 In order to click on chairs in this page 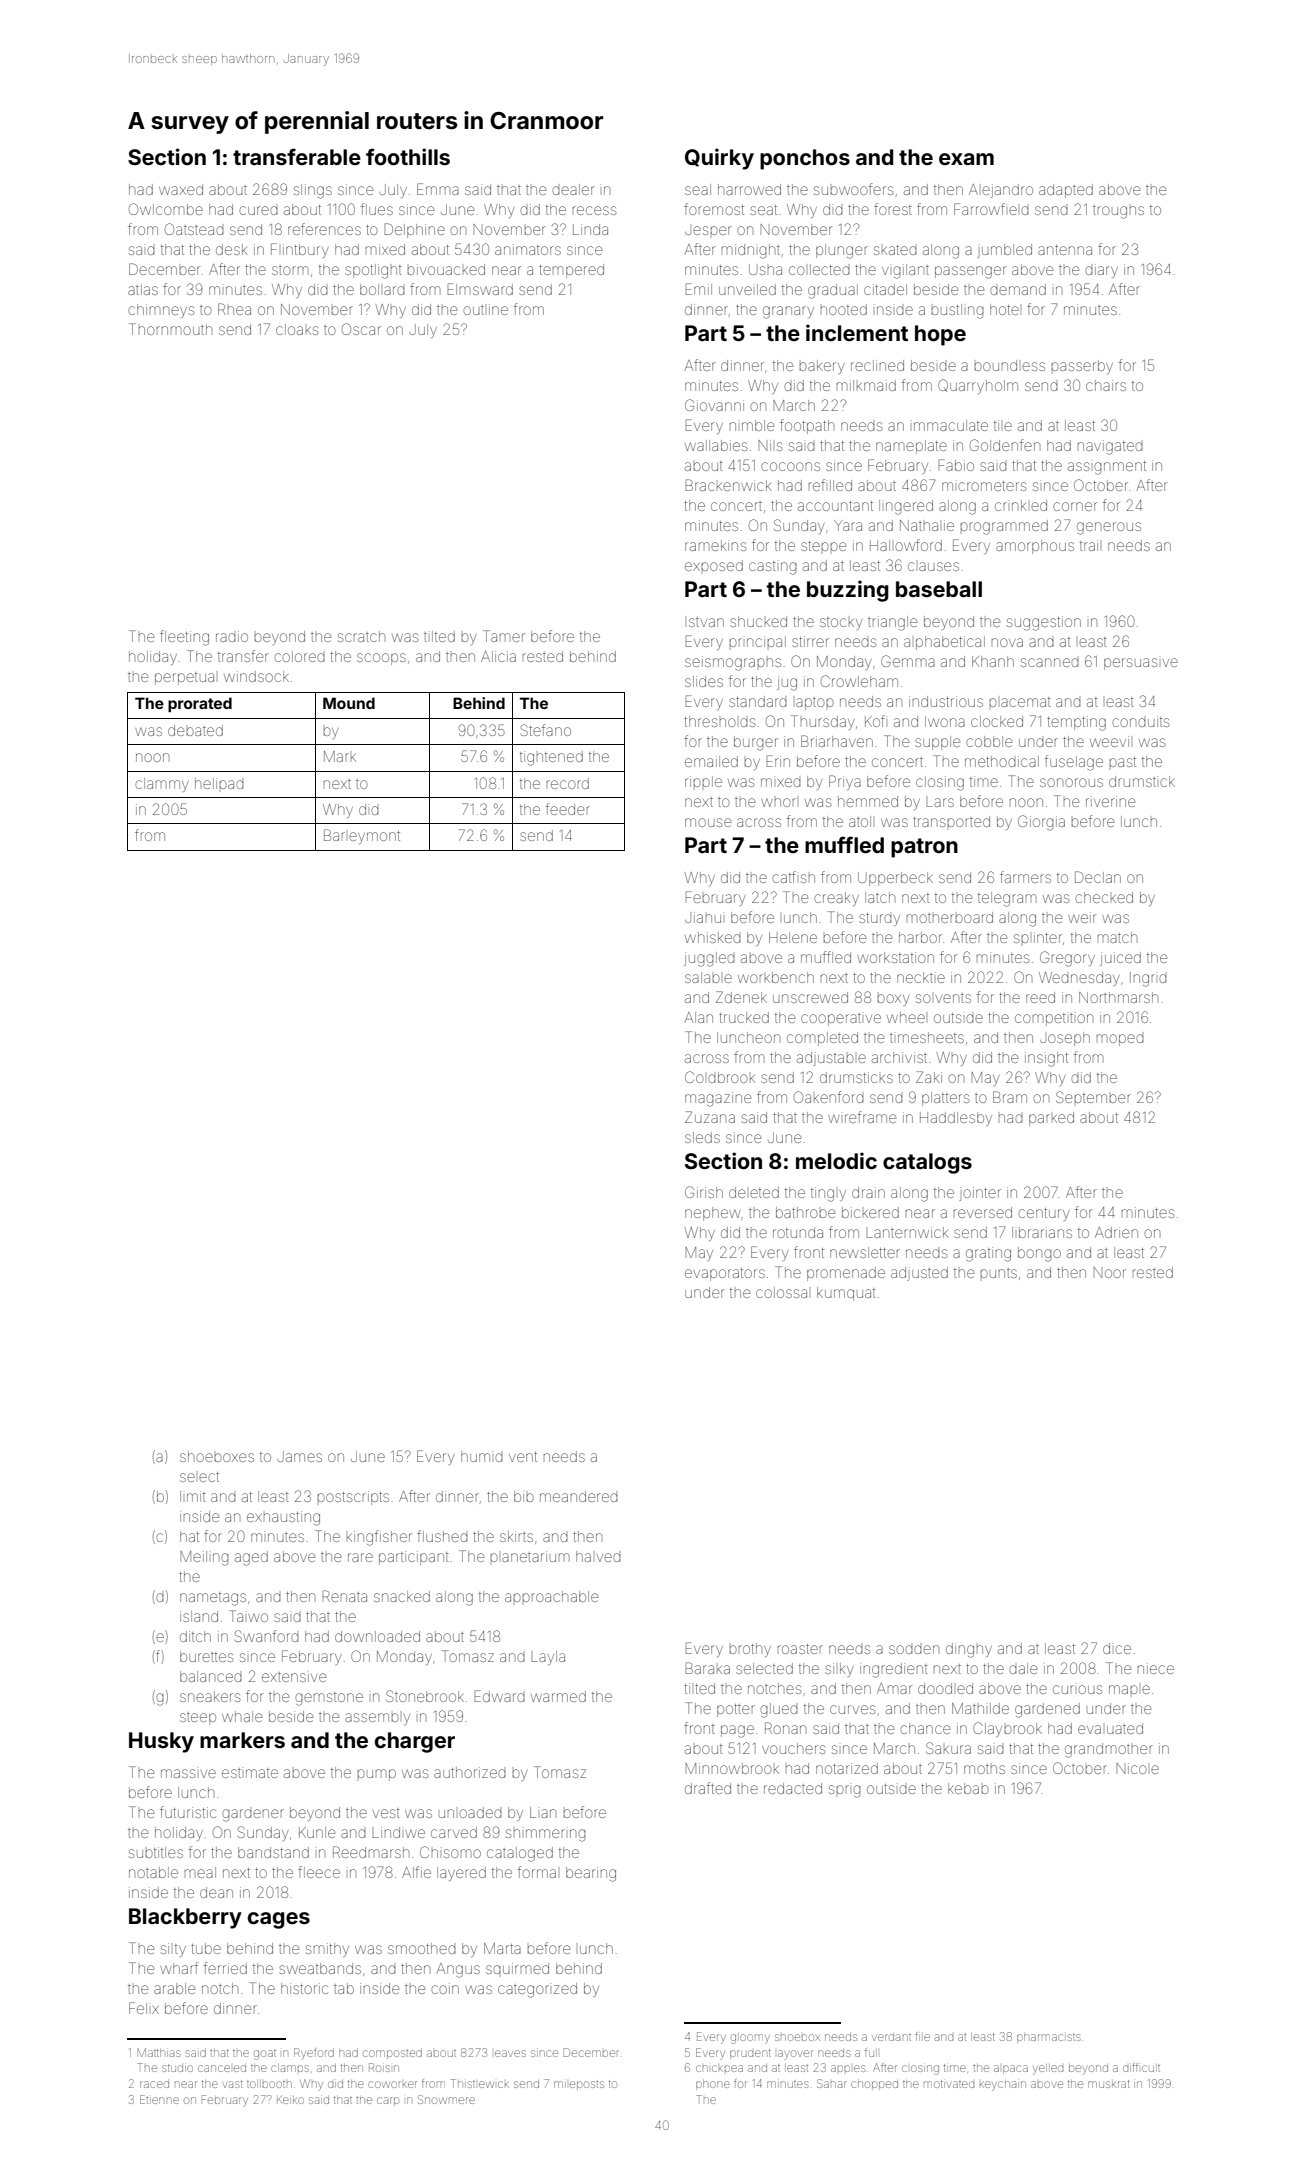, I will do `click(1106, 385)`.
